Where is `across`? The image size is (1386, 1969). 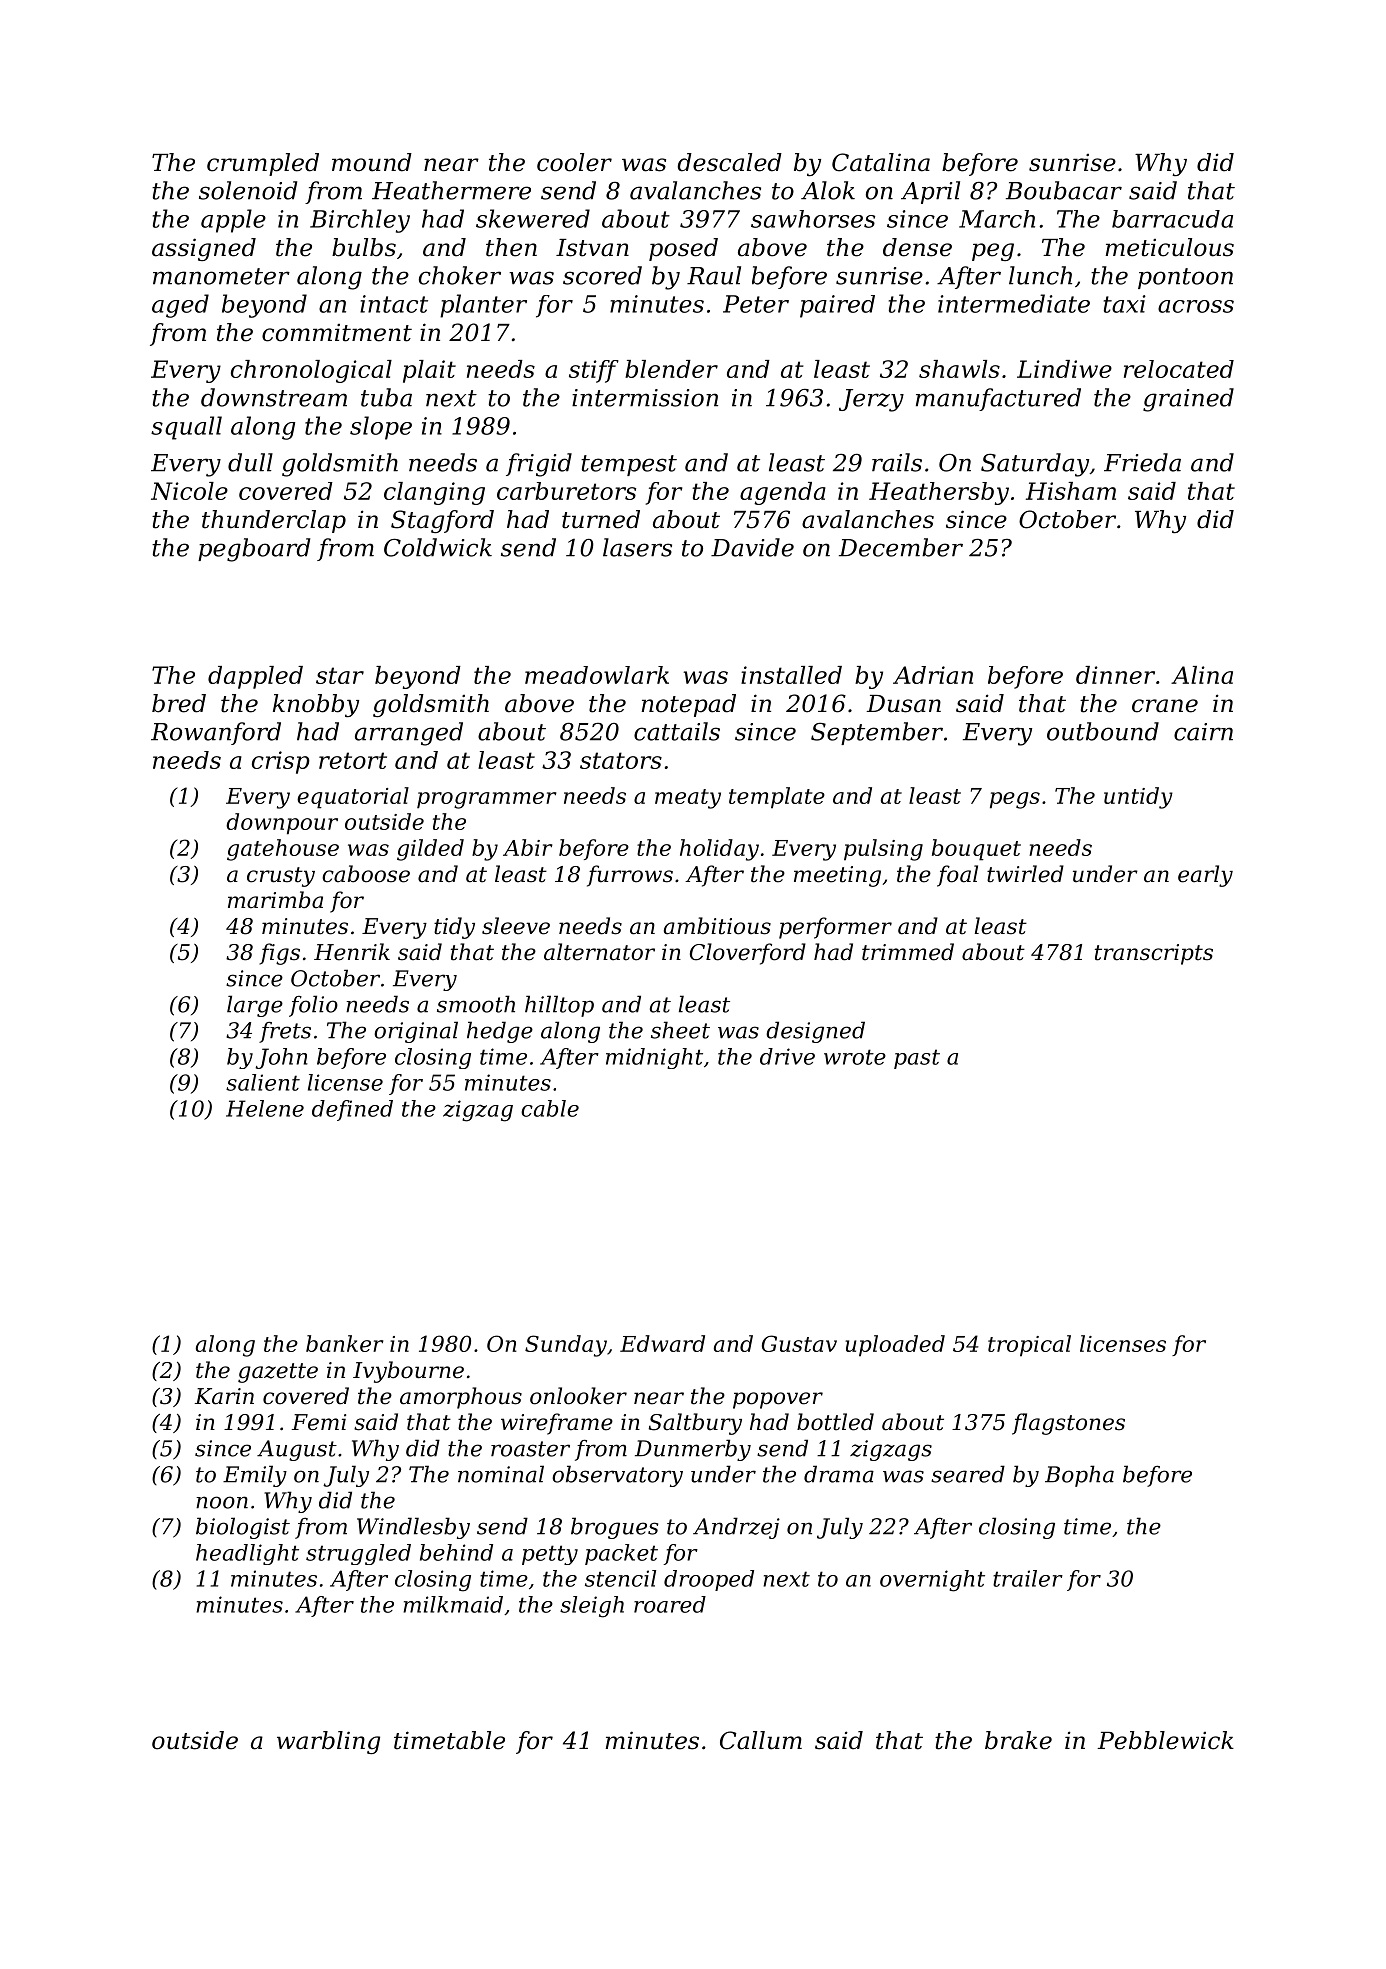
across is located at coordinates (1196, 306).
